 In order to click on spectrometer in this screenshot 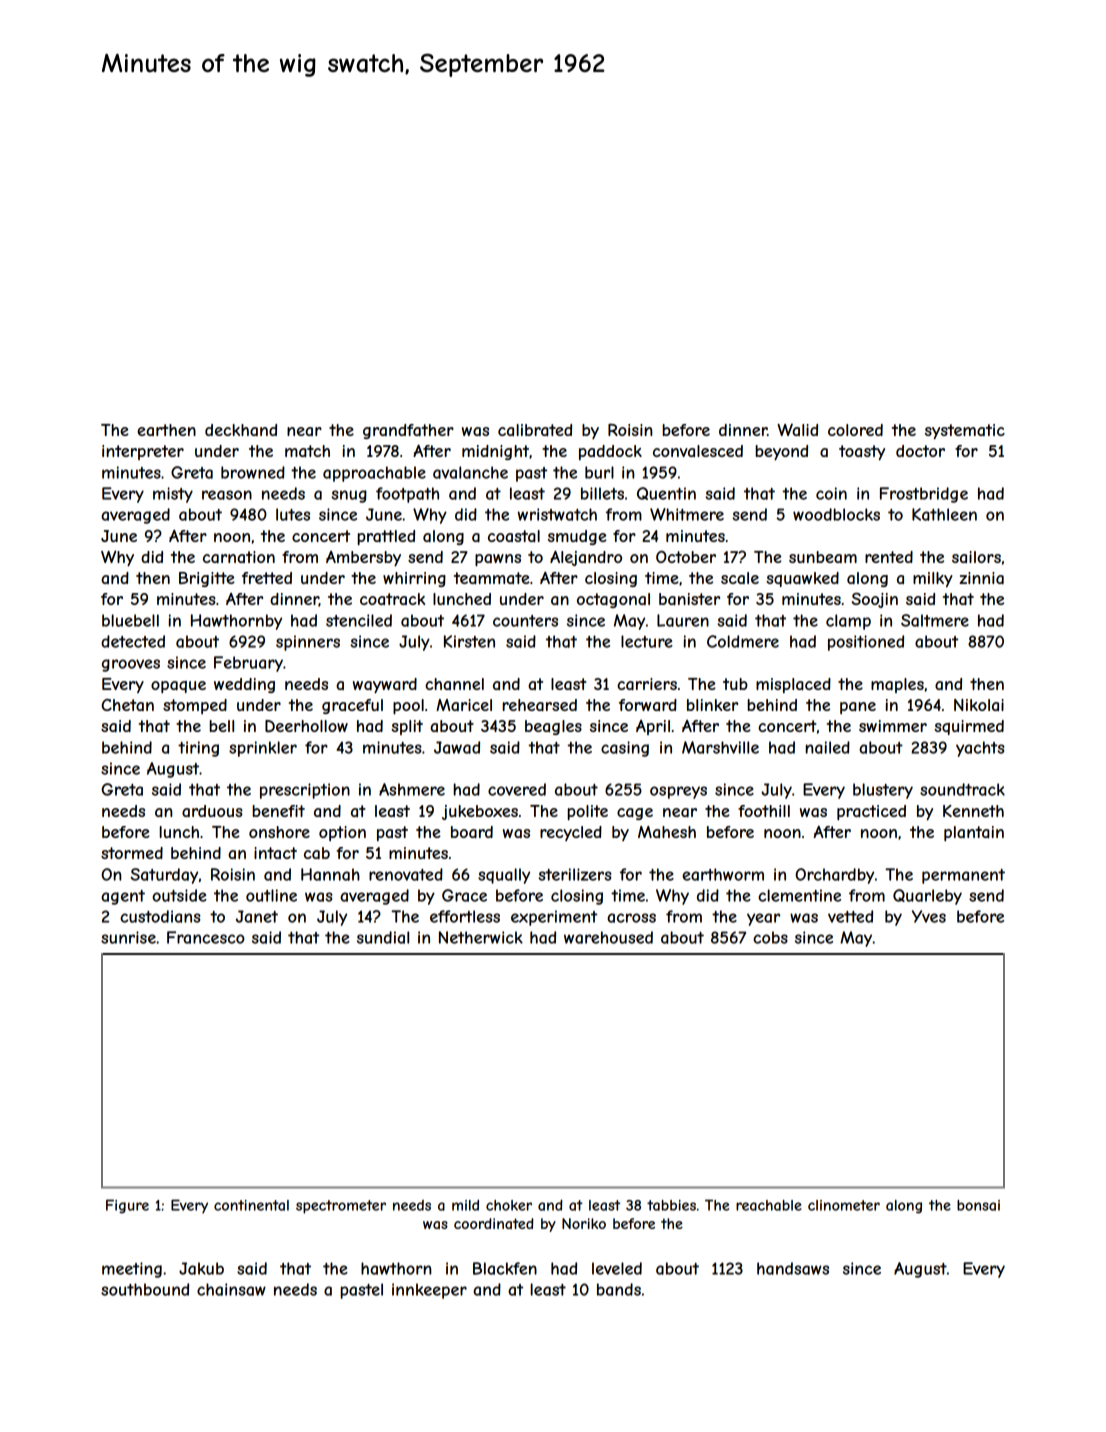, I will do `click(341, 1207)`.
